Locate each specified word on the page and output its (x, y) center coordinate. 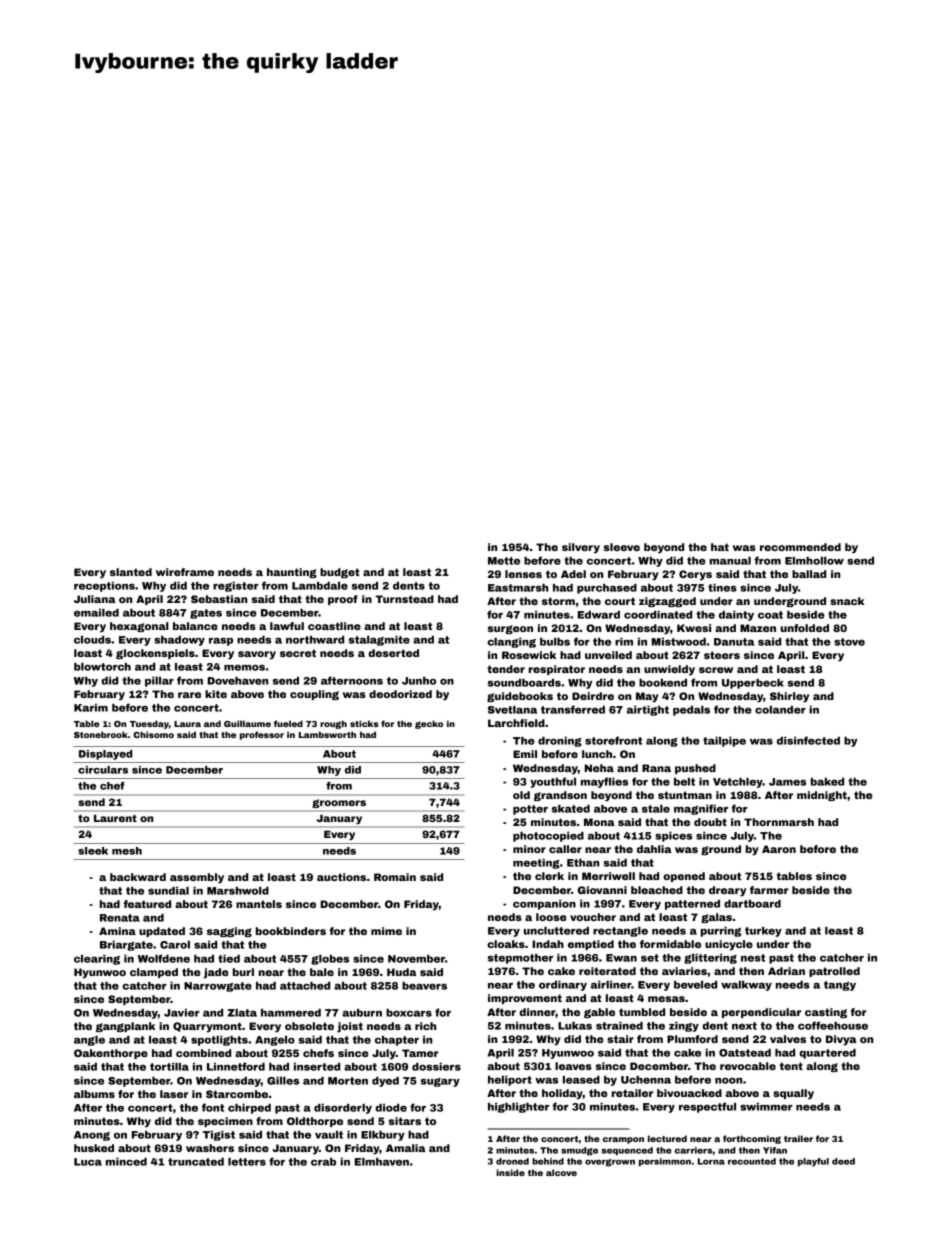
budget (340, 573)
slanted (131, 572)
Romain (395, 877)
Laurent (115, 818)
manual (730, 561)
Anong (92, 1136)
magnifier (701, 809)
